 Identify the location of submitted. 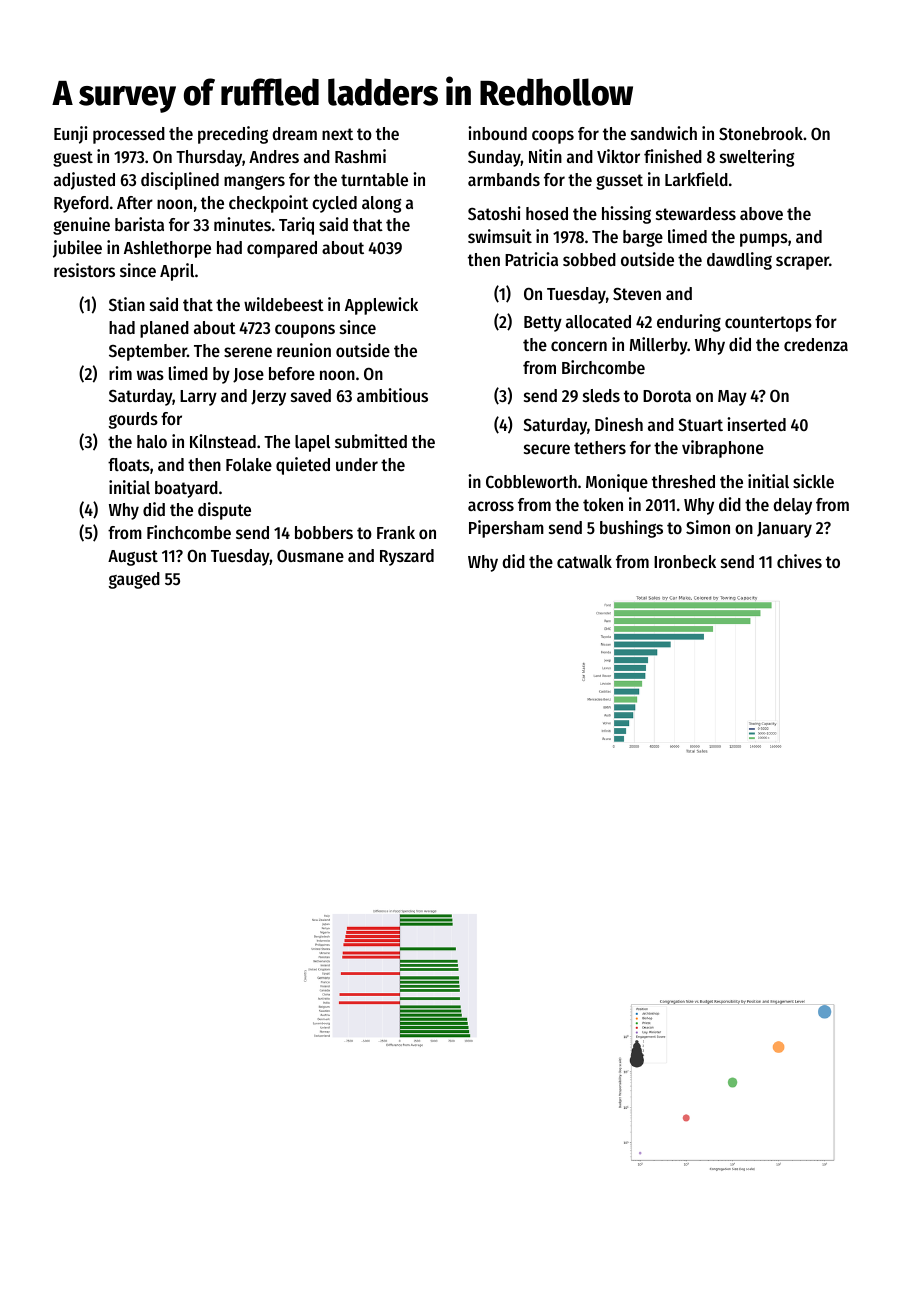
(371, 441).
